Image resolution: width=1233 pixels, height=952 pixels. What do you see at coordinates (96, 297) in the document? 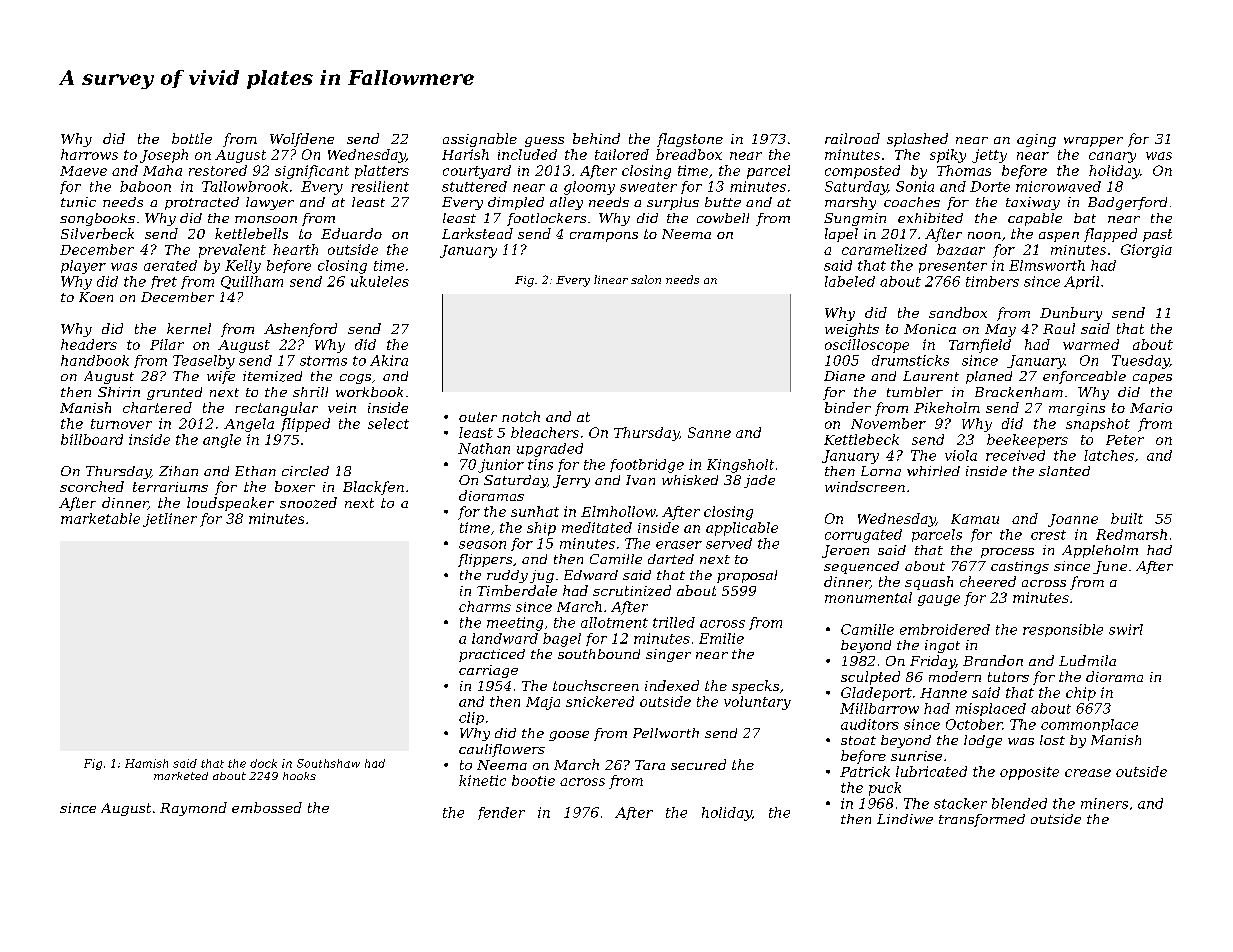
I see `Koen` at bounding box center [96, 297].
